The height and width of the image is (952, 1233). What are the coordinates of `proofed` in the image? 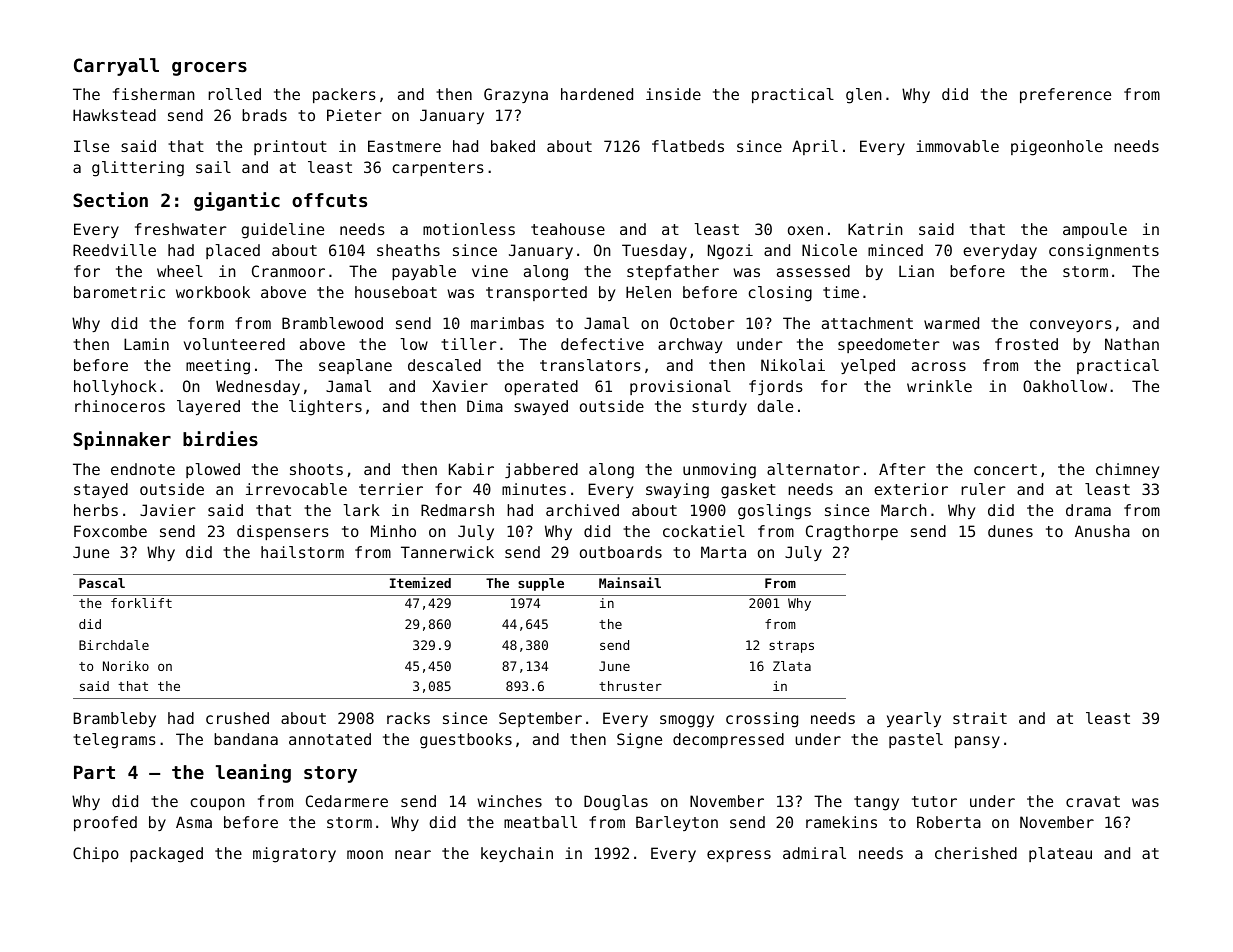 It's located at (105, 823).
